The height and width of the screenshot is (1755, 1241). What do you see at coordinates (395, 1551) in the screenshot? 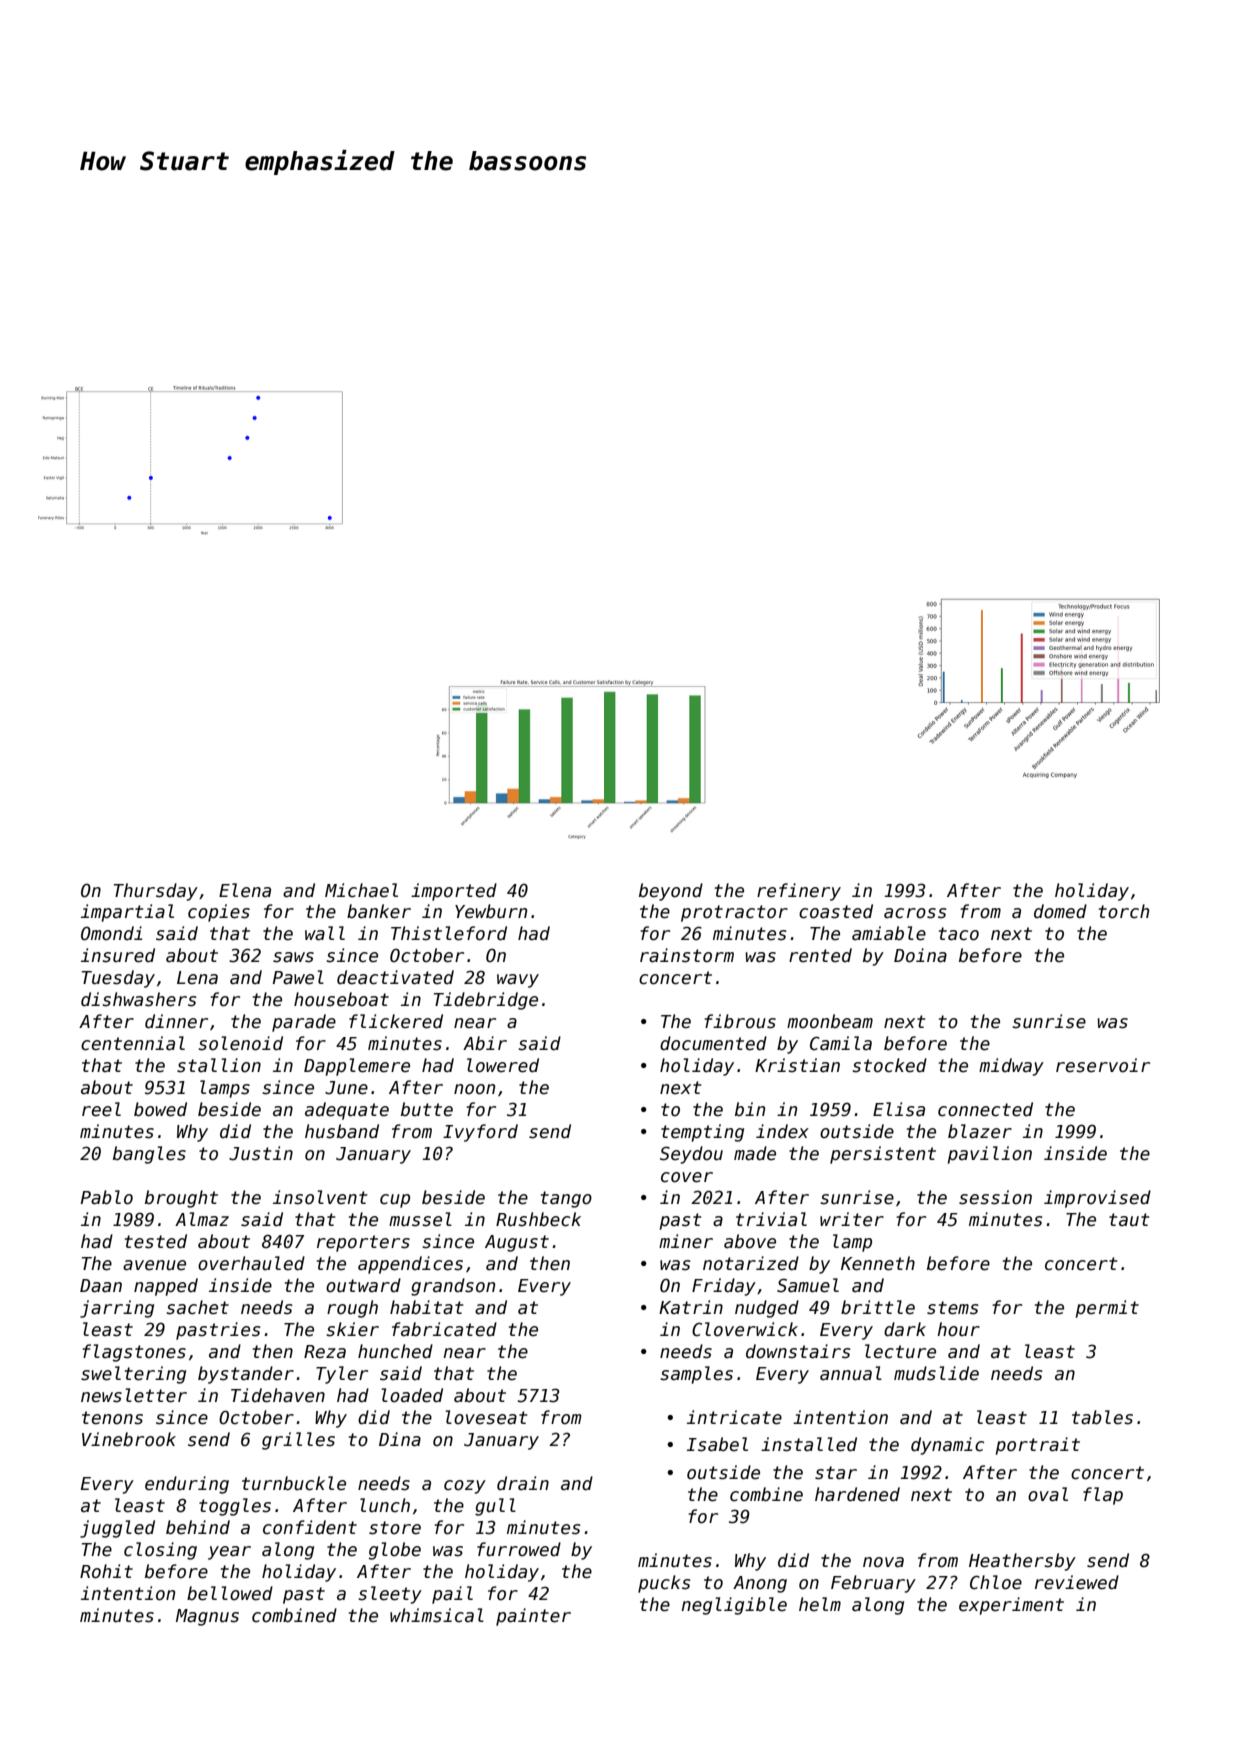
I see `globe` at bounding box center [395, 1551].
